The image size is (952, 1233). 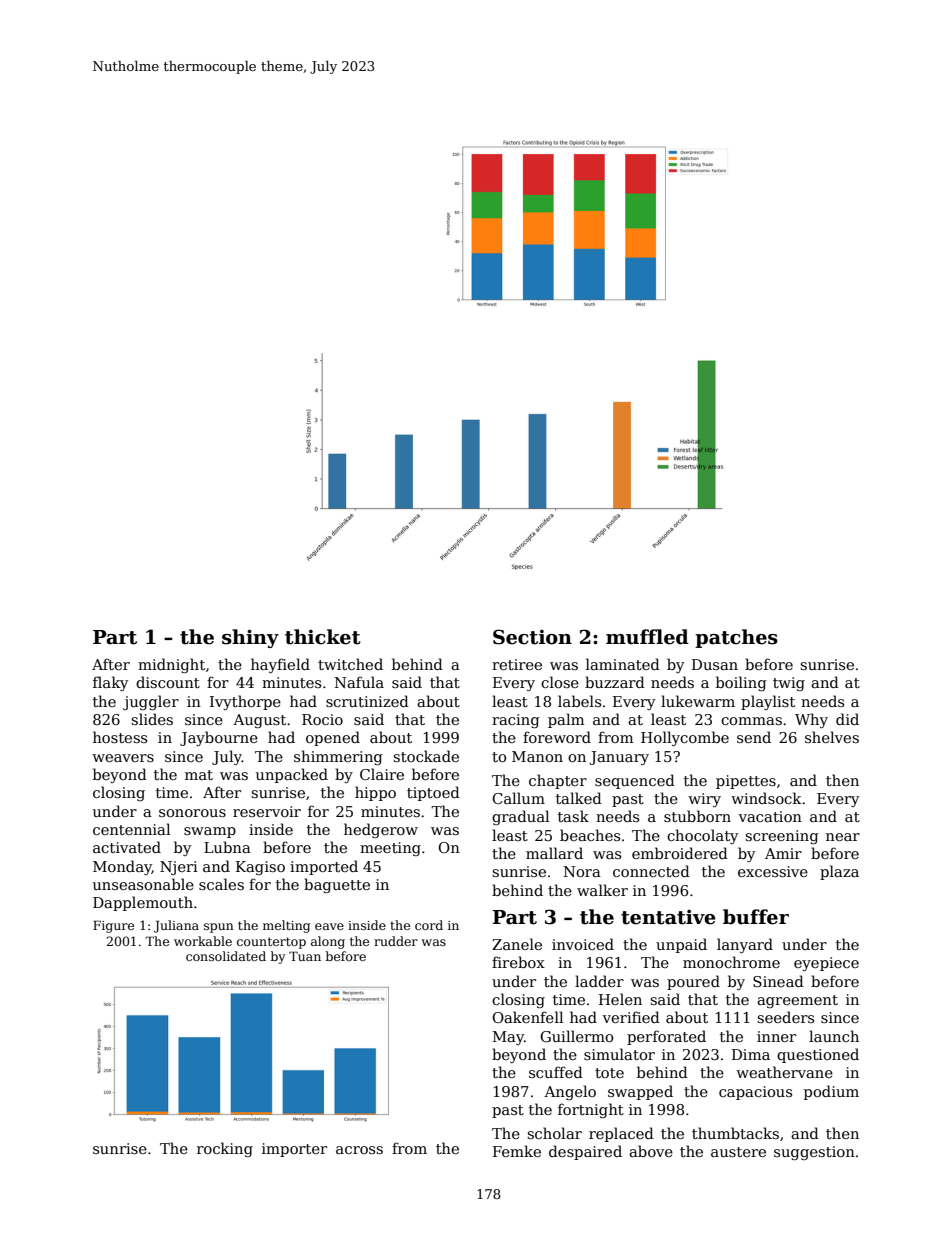 What do you see at coordinates (151, 702) in the screenshot?
I see `juggler` at bounding box center [151, 702].
